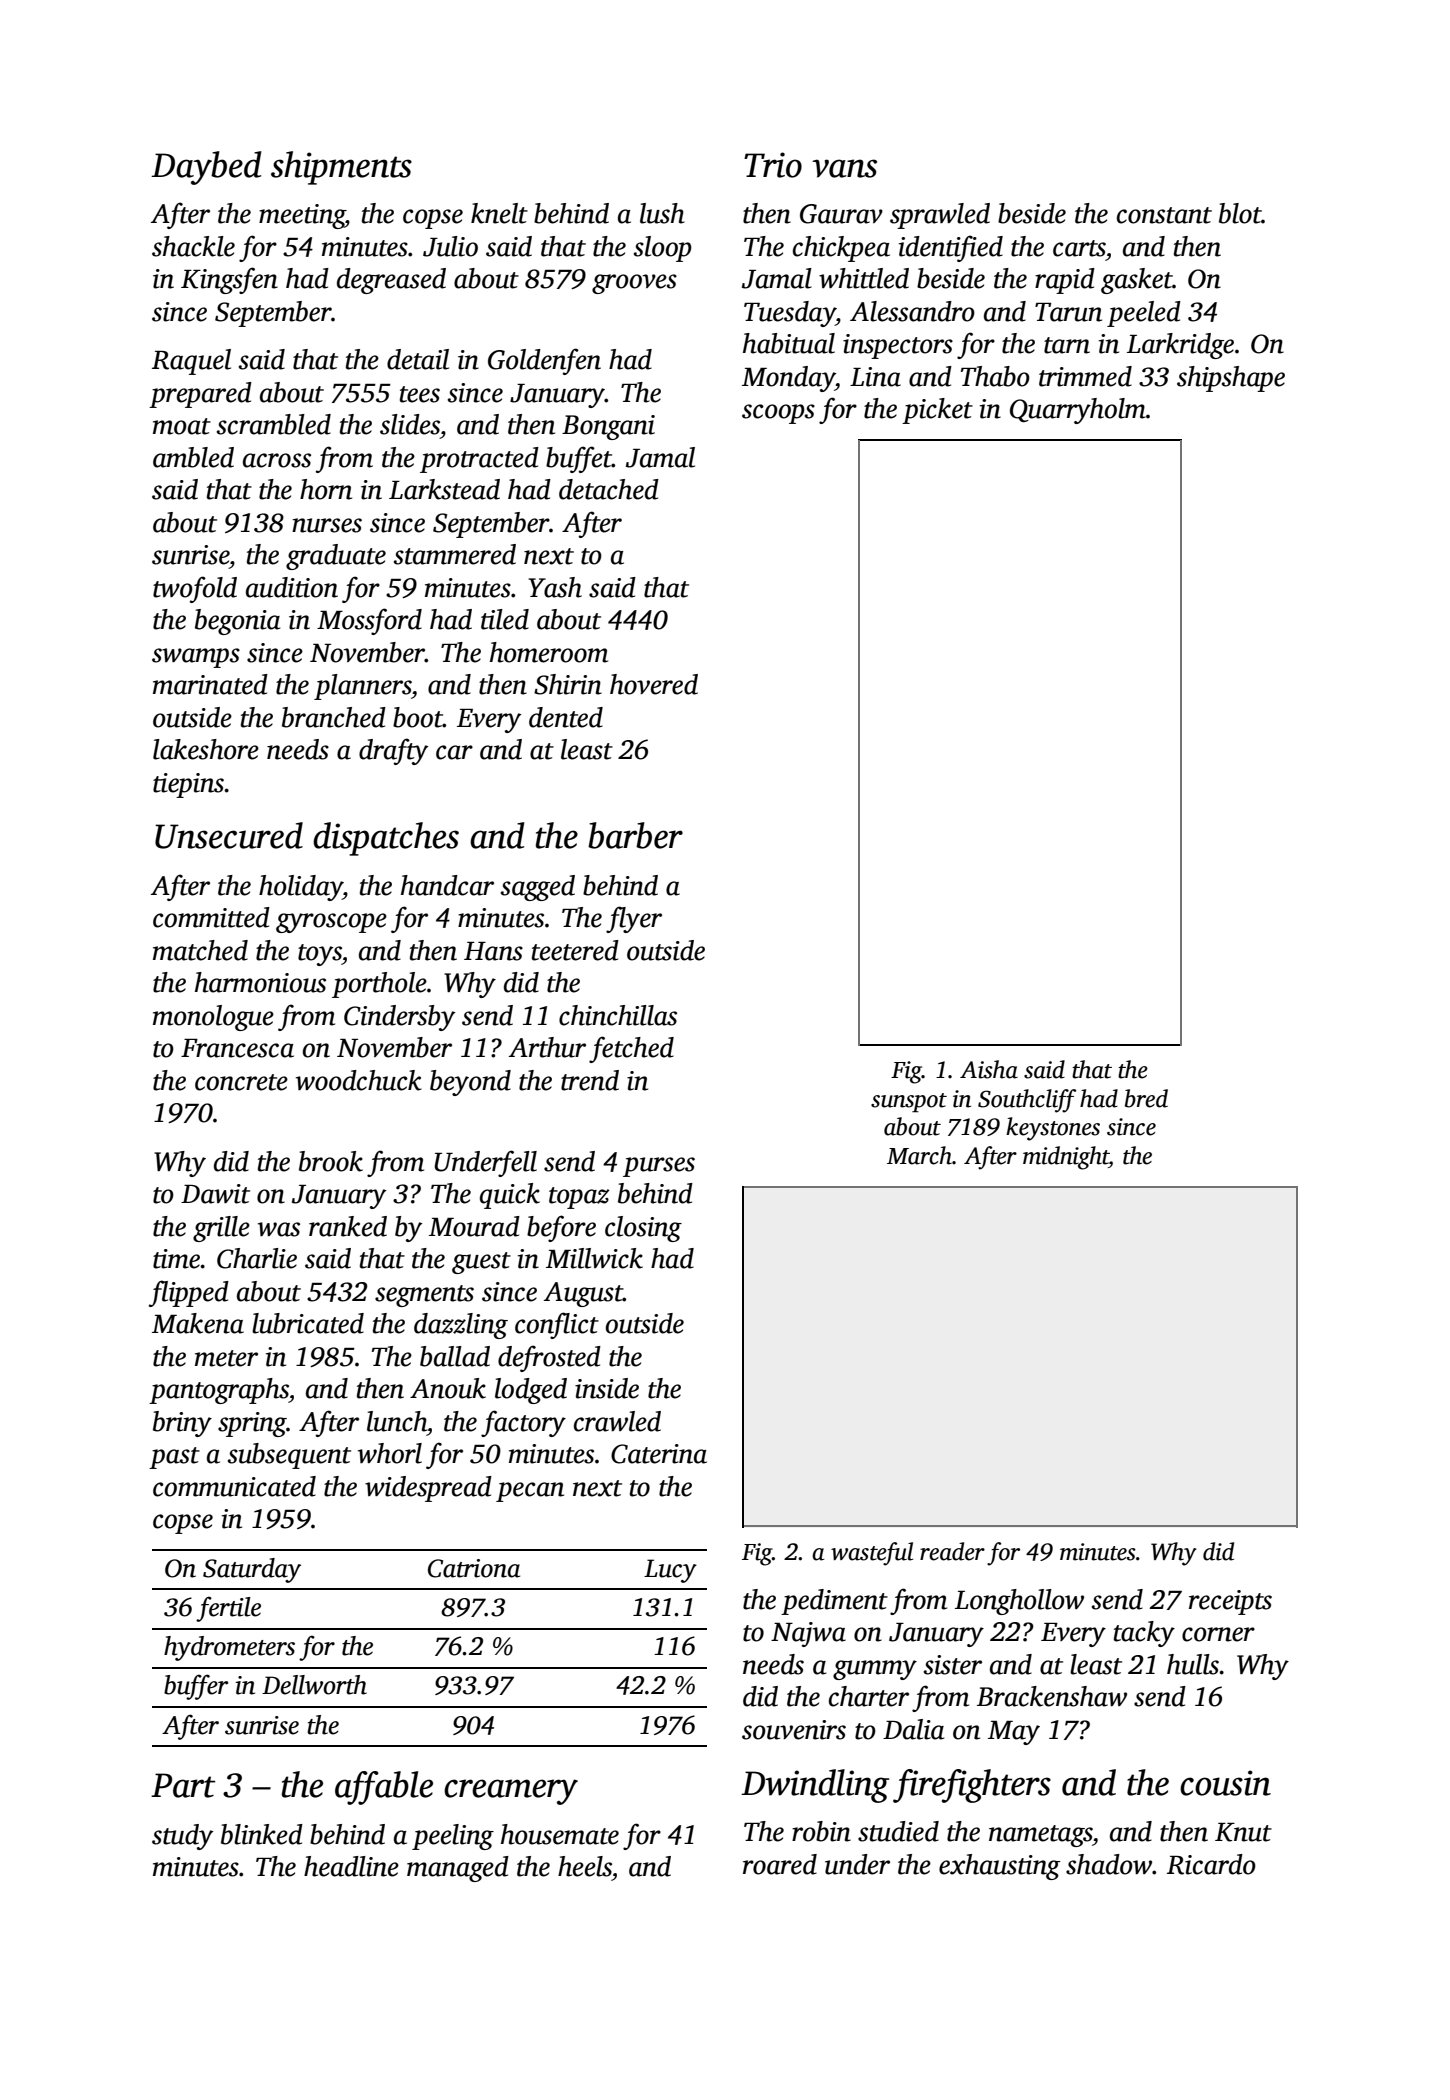 This page has height=2100, width=1450. I want to click on Larkridge, so click(1180, 346).
